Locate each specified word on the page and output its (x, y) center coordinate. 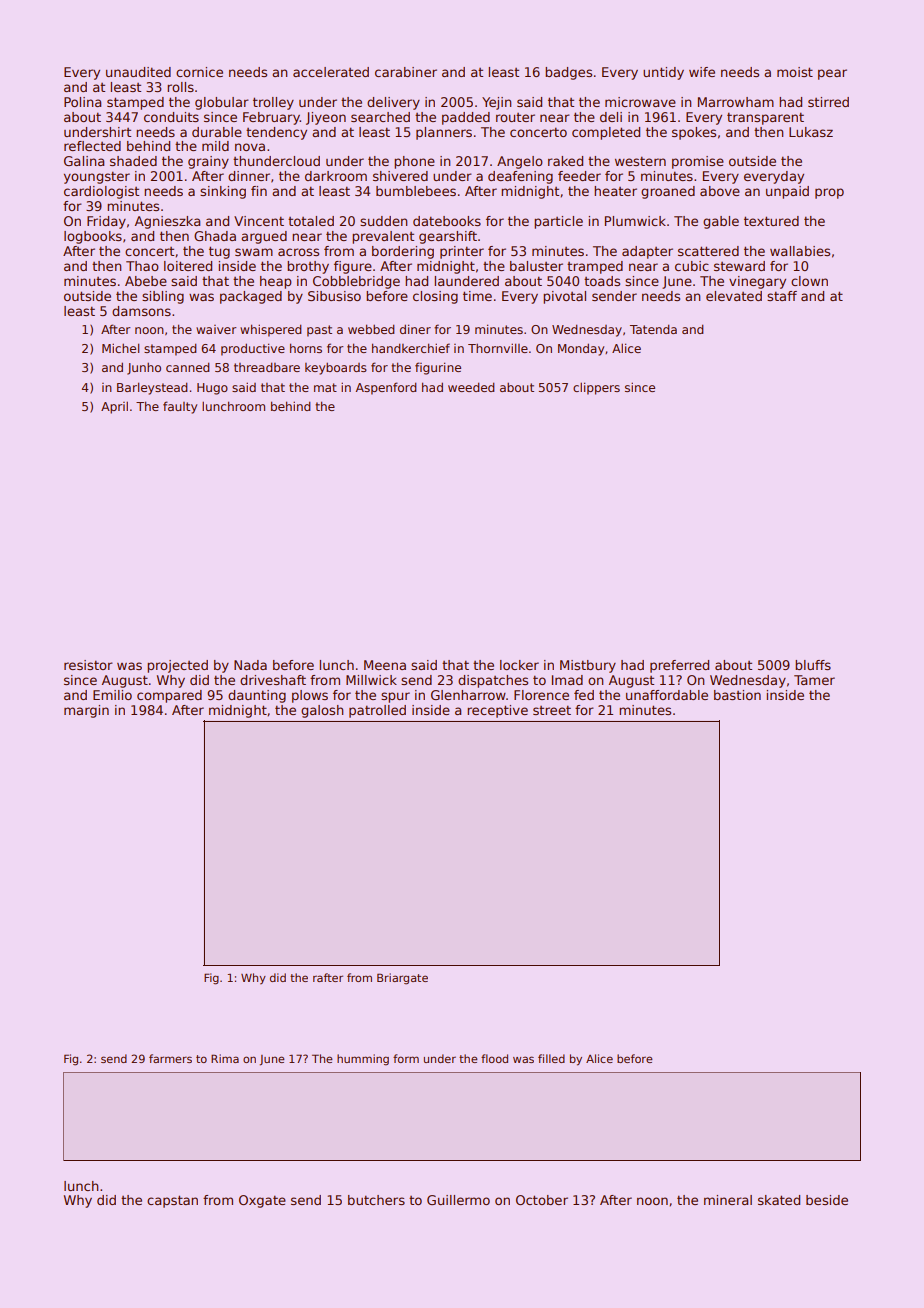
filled (551, 1058)
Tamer (814, 680)
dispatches (493, 681)
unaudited (138, 72)
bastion (737, 695)
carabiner (406, 72)
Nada (250, 665)
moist (795, 72)
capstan (172, 1201)
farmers (170, 1058)
